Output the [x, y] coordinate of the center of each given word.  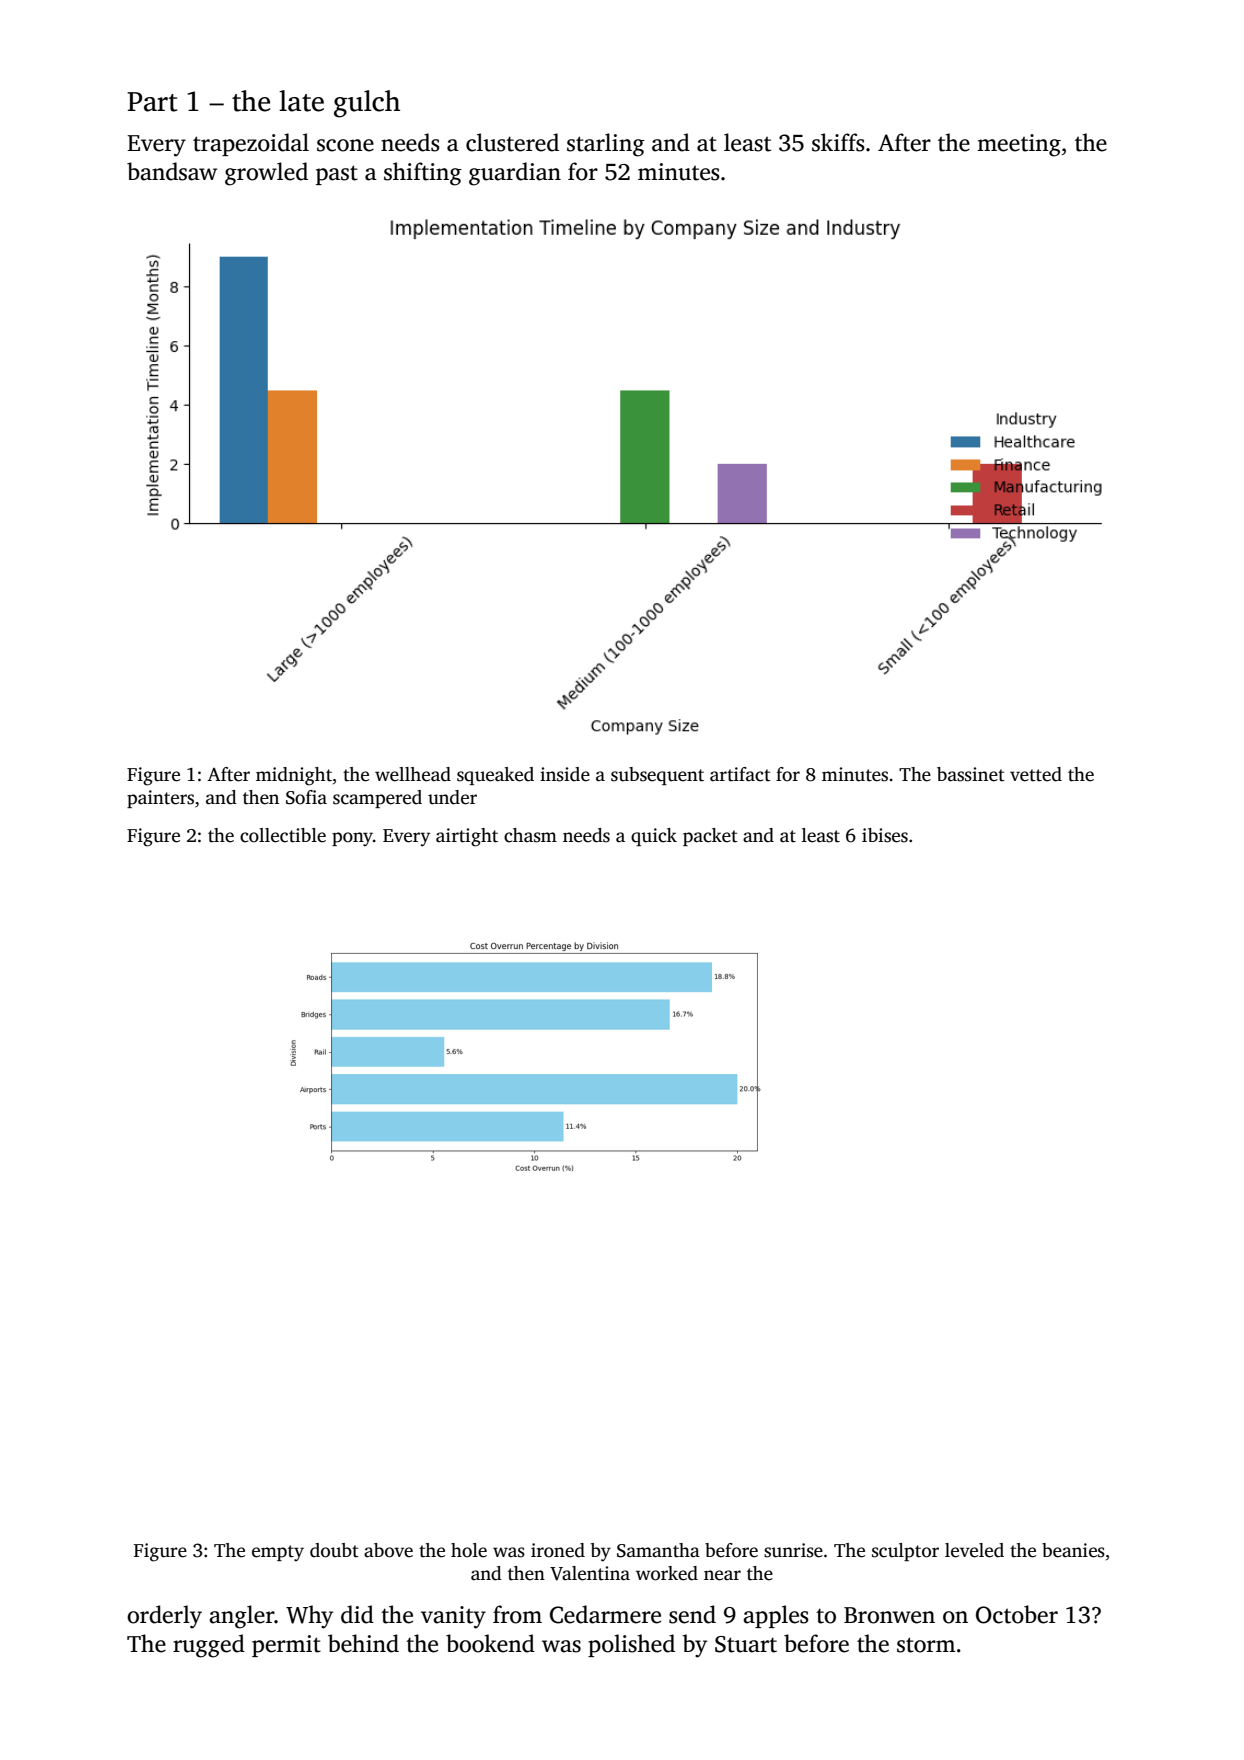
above [388, 1550]
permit [286, 1646]
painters [160, 799]
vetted [1036, 774]
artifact [740, 774]
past [337, 175]
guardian [515, 174]
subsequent [657, 776]
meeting [1019, 145]
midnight [294, 776]
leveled [974, 1550]
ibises [885, 835]
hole [469, 1550]
